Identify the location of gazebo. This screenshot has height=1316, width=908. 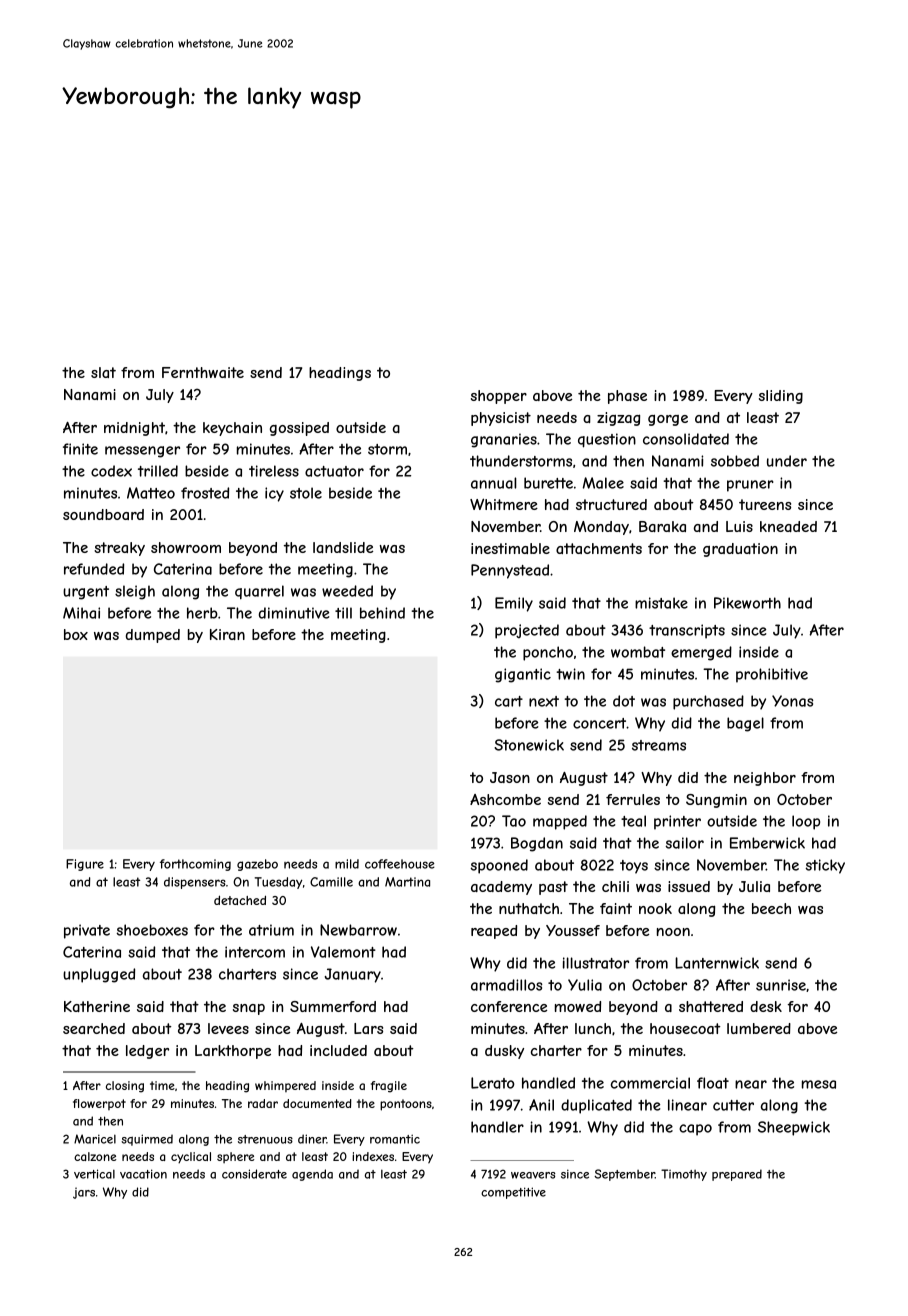
(257, 865).
